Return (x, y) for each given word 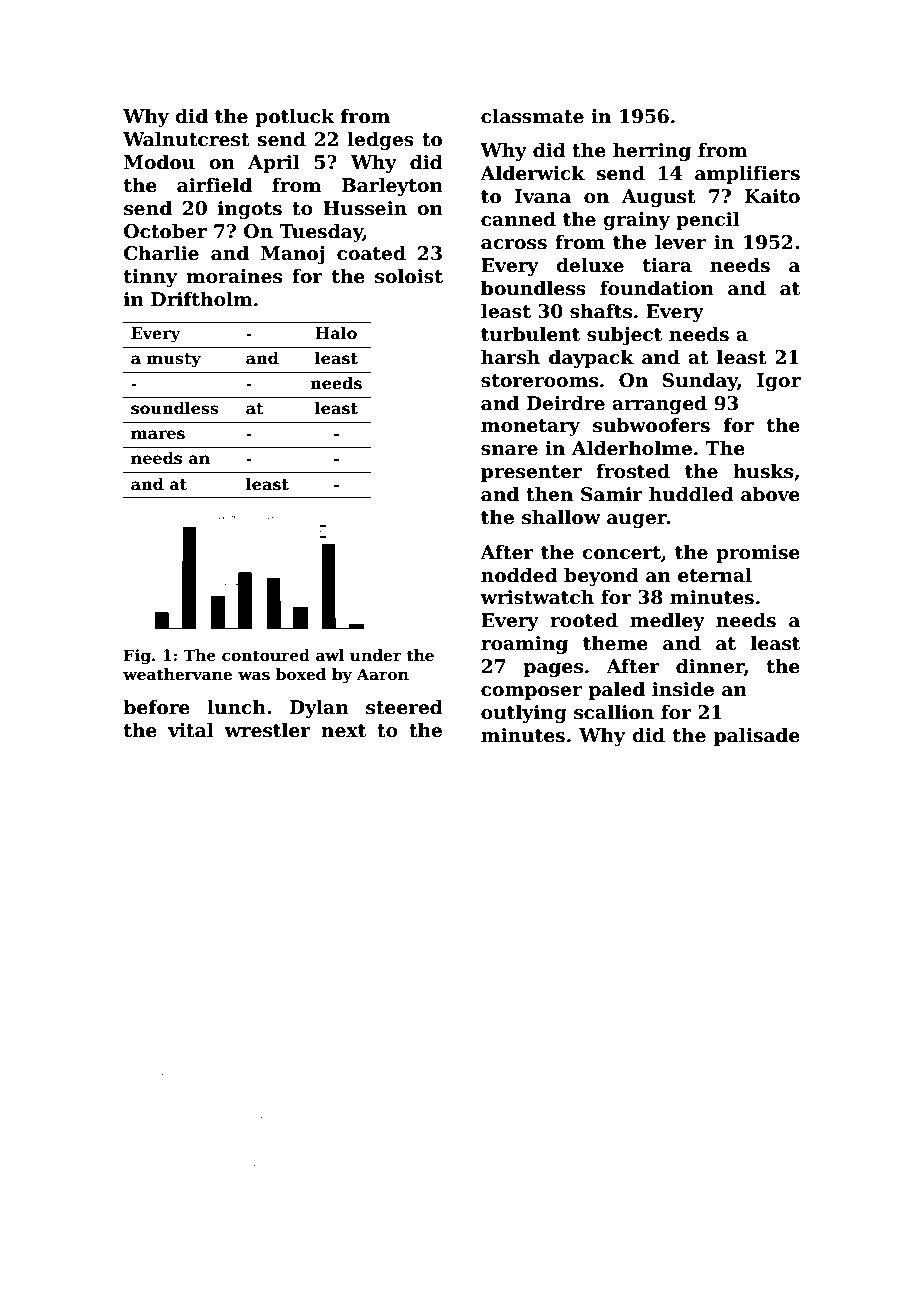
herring (652, 151)
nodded (519, 575)
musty (174, 360)
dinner (710, 666)
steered (404, 707)
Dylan (319, 708)
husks (763, 471)
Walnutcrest (186, 139)
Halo (336, 332)
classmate (532, 116)
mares (158, 435)
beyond (601, 576)
